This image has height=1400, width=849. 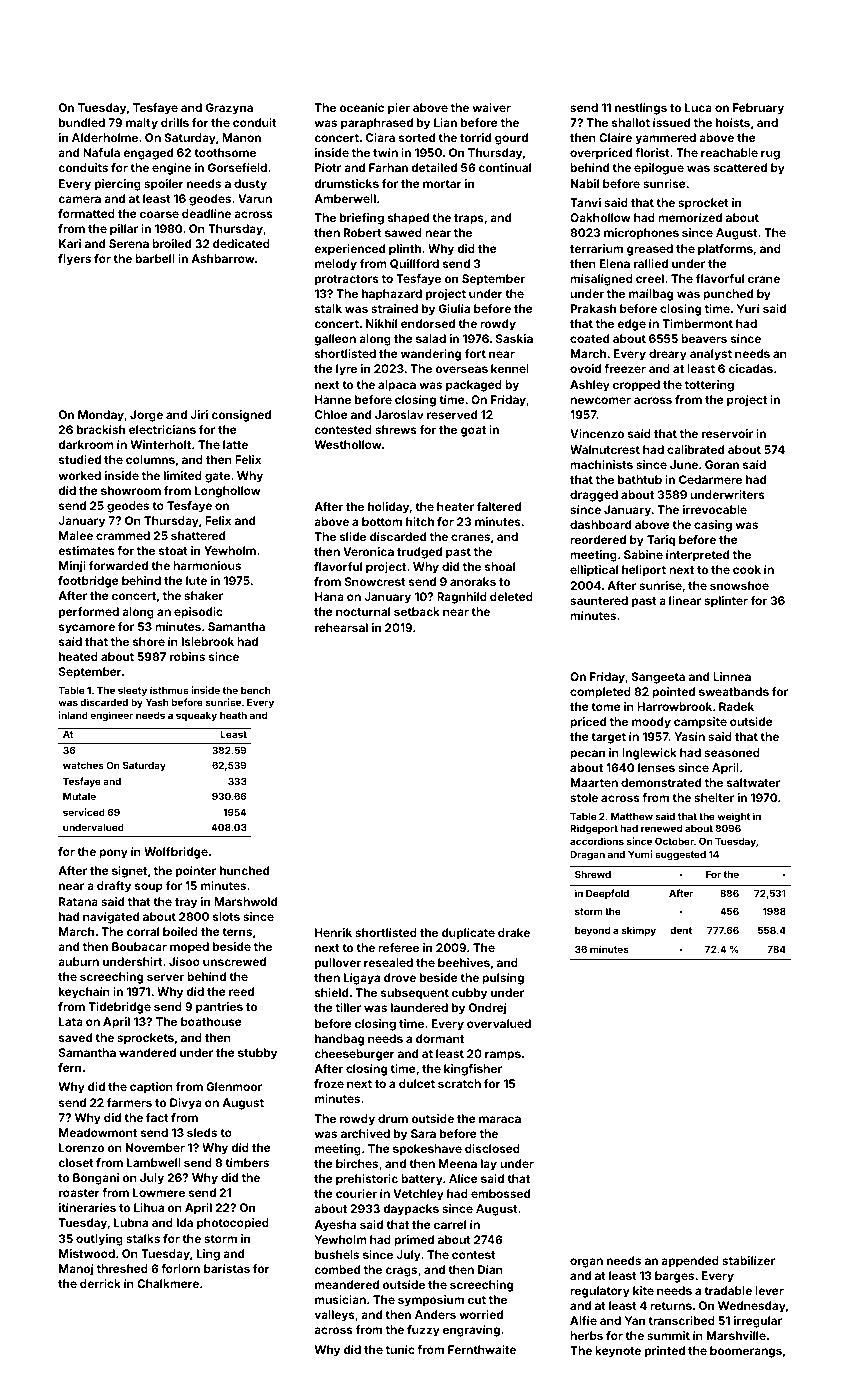 I want to click on dent, so click(x=681, y=930).
